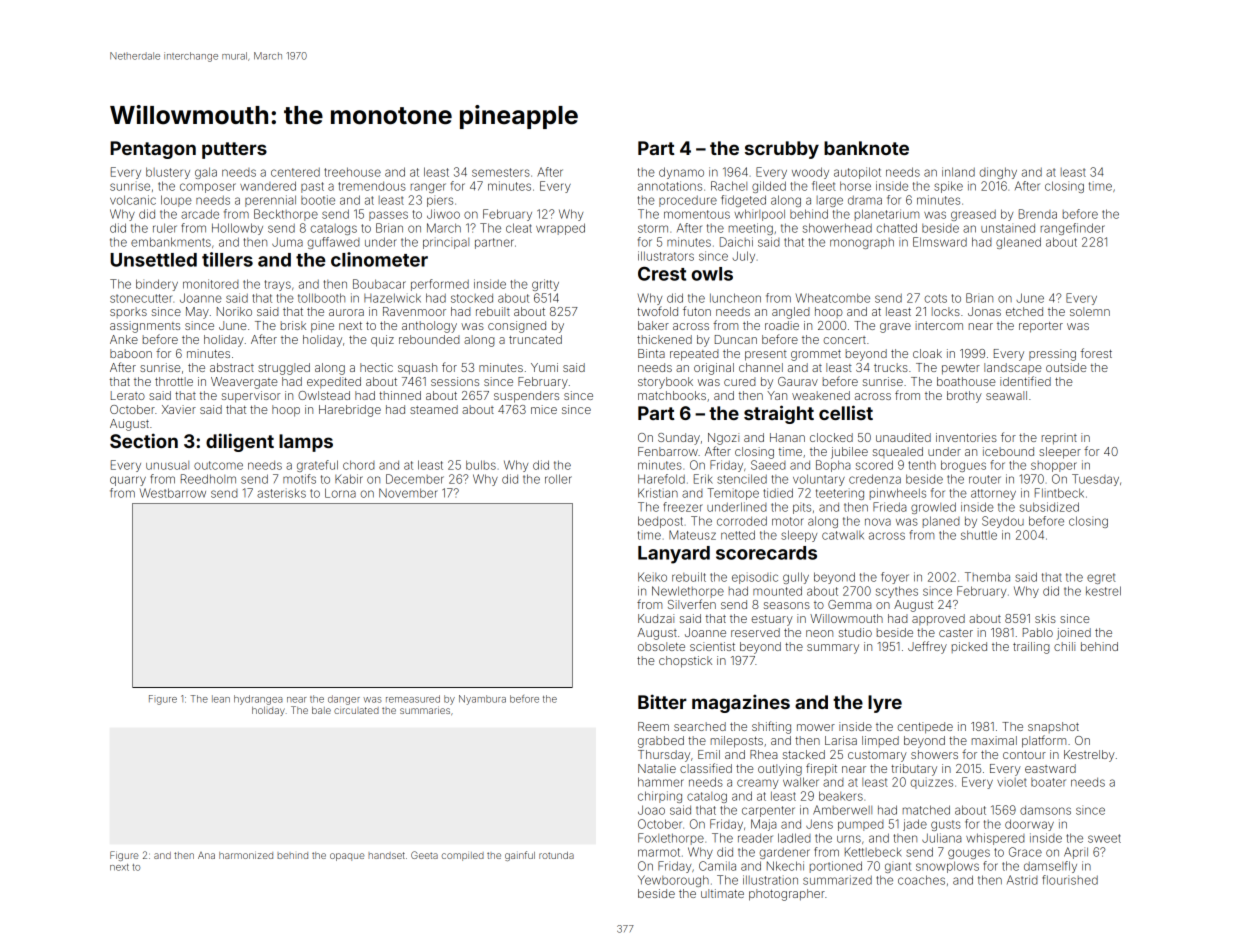 Image resolution: width=1233 pixels, height=952 pixels. I want to click on ruler, so click(165, 228).
